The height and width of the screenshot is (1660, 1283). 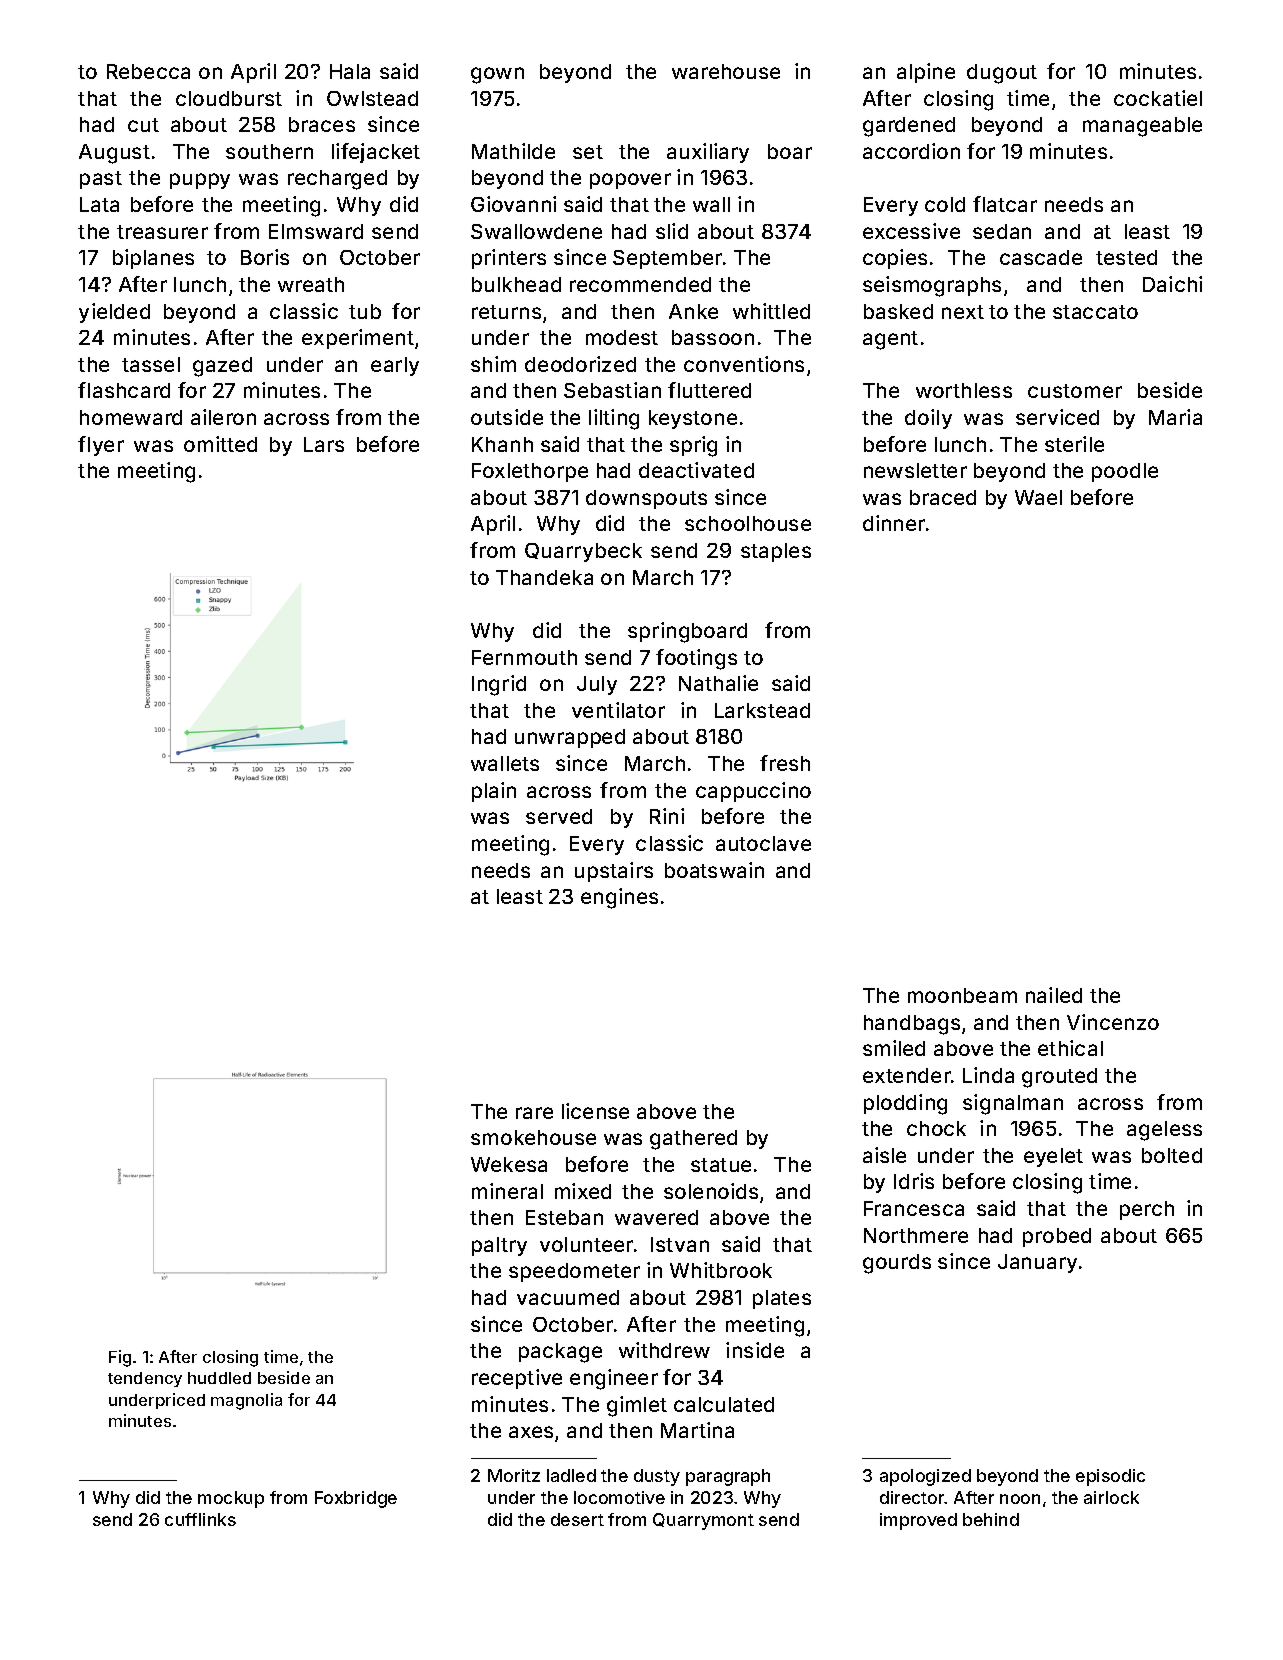 I want to click on airlock, so click(x=1111, y=1497).
